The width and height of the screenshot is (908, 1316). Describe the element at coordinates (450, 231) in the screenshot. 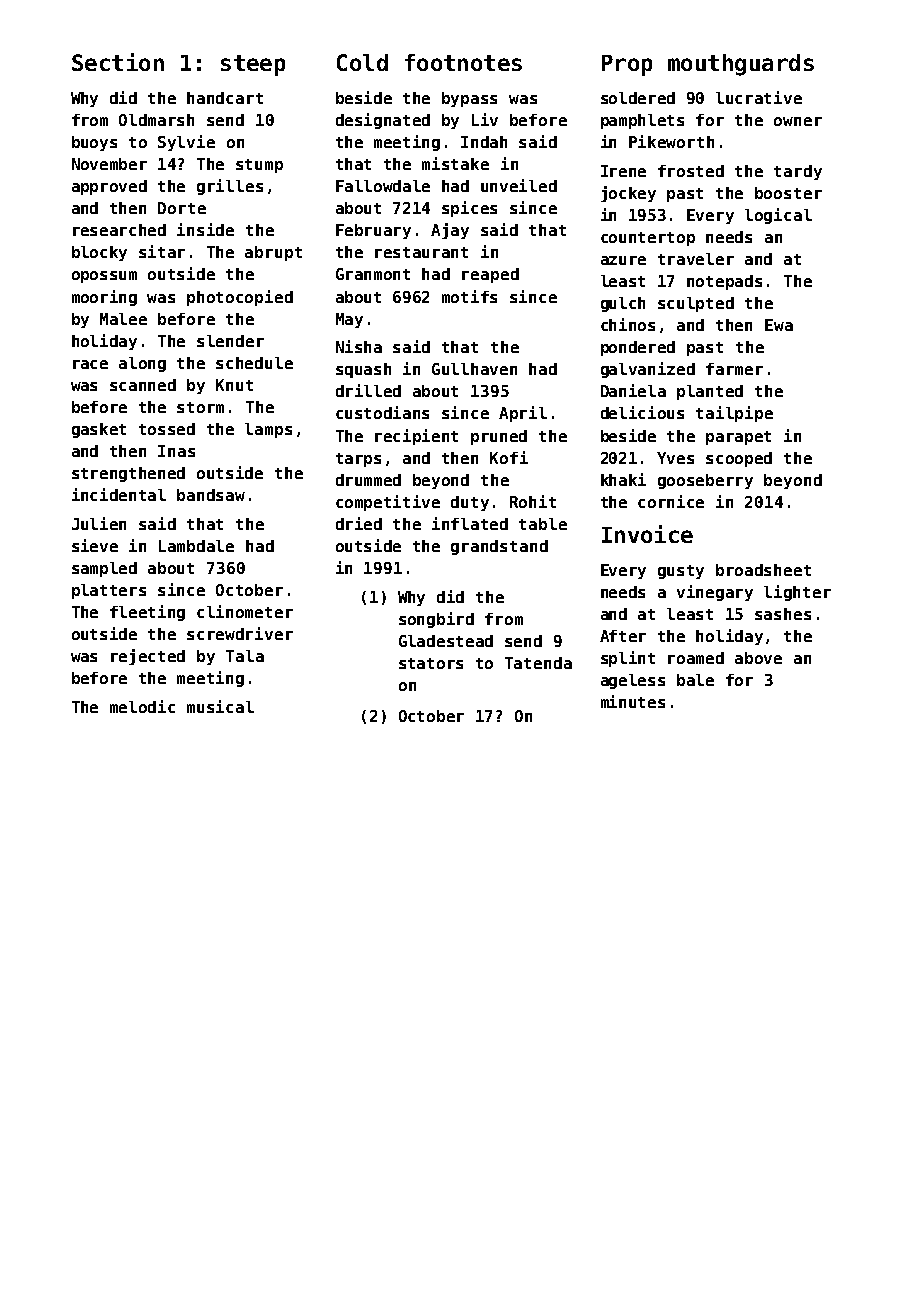

I see `Ajay` at that location.
